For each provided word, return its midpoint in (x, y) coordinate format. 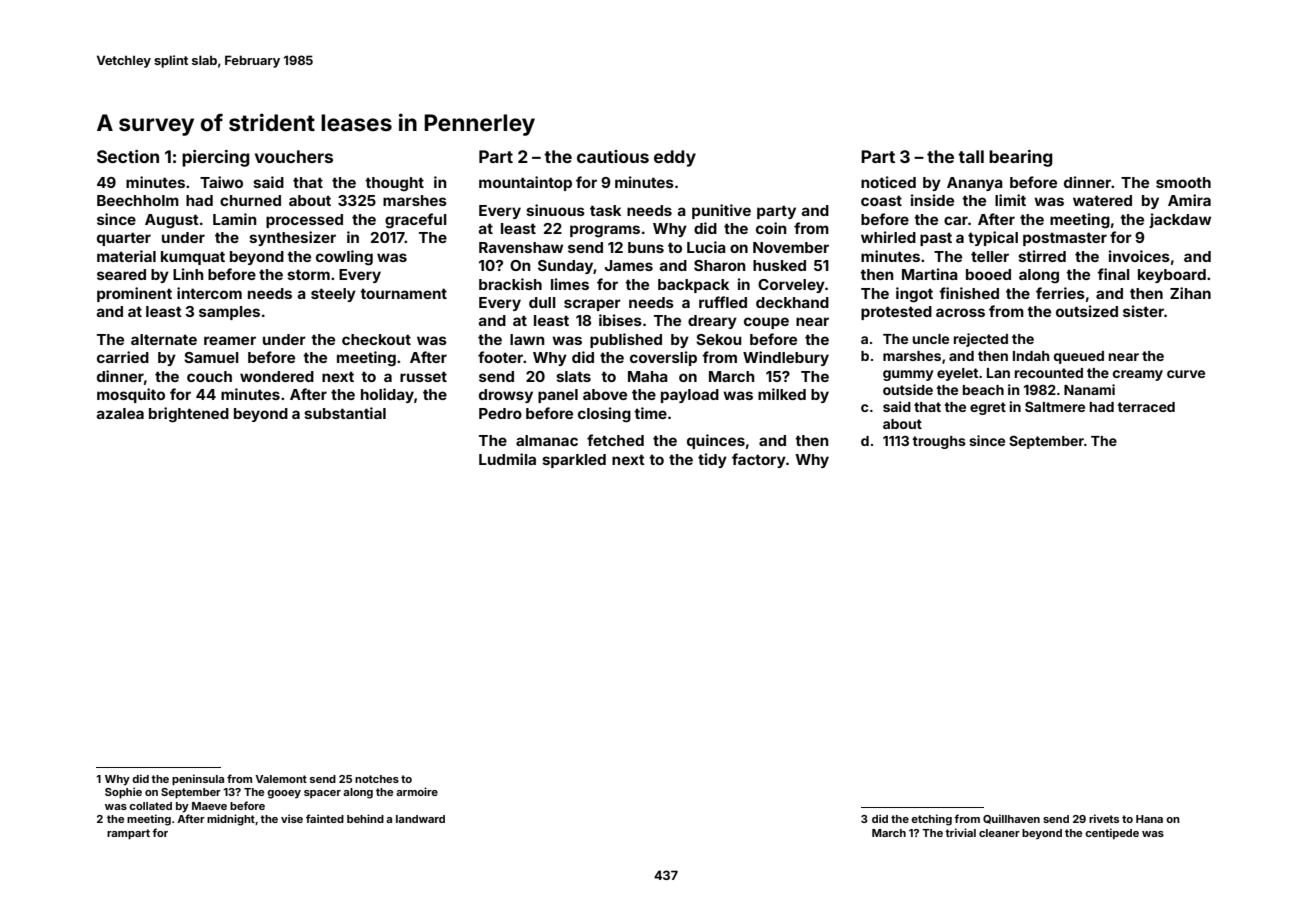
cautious (613, 156)
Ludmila (507, 459)
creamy (1138, 375)
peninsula (198, 780)
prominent (134, 294)
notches (377, 779)
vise (292, 818)
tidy (712, 460)
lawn (527, 339)
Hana (1149, 819)
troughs (939, 442)
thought (394, 184)
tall (971, 156)
